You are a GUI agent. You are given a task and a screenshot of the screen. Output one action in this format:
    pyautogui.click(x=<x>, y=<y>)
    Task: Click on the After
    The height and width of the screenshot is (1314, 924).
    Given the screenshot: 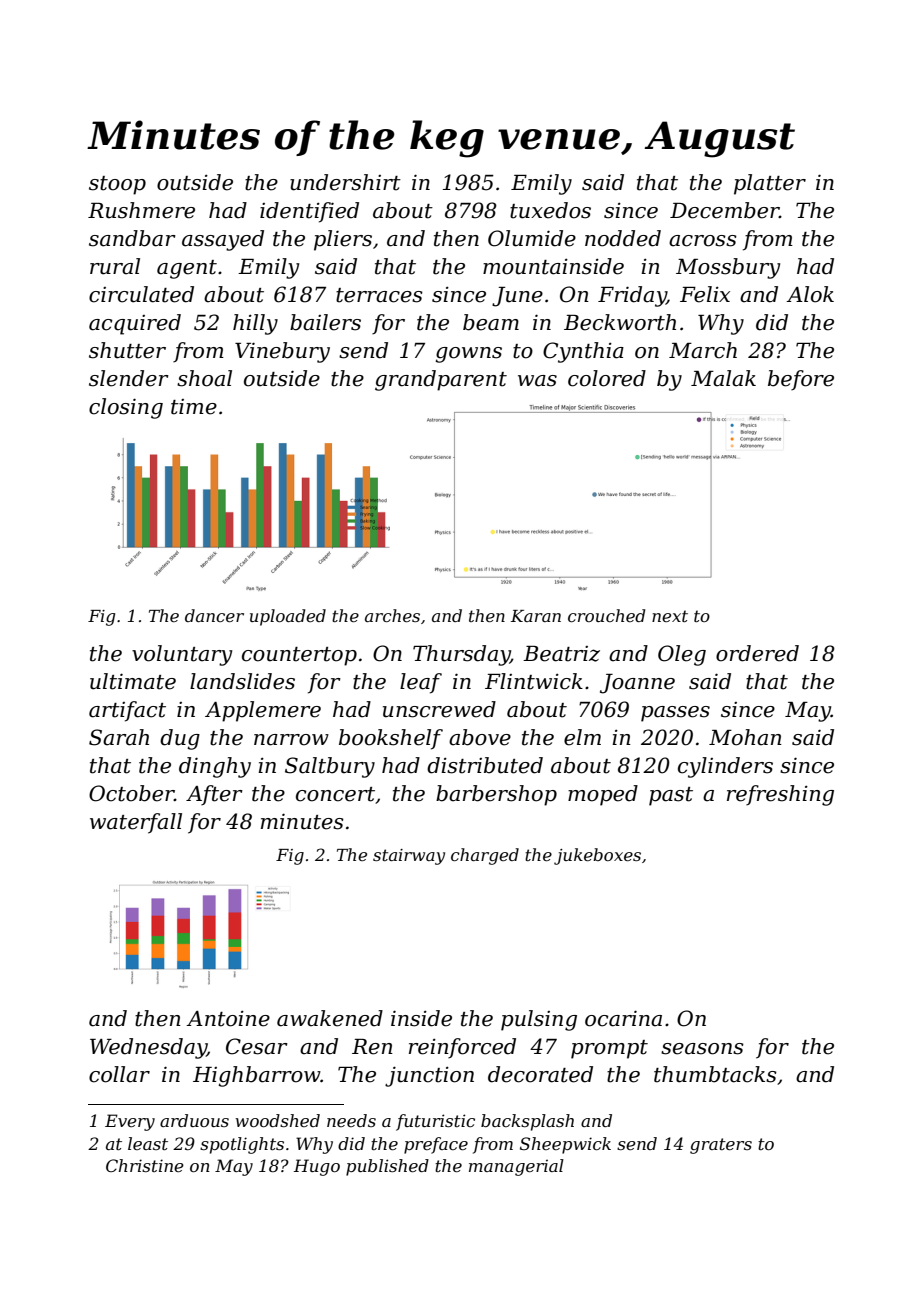 What is the action you would take?
    pyautogui.click(x=214, y=795)
